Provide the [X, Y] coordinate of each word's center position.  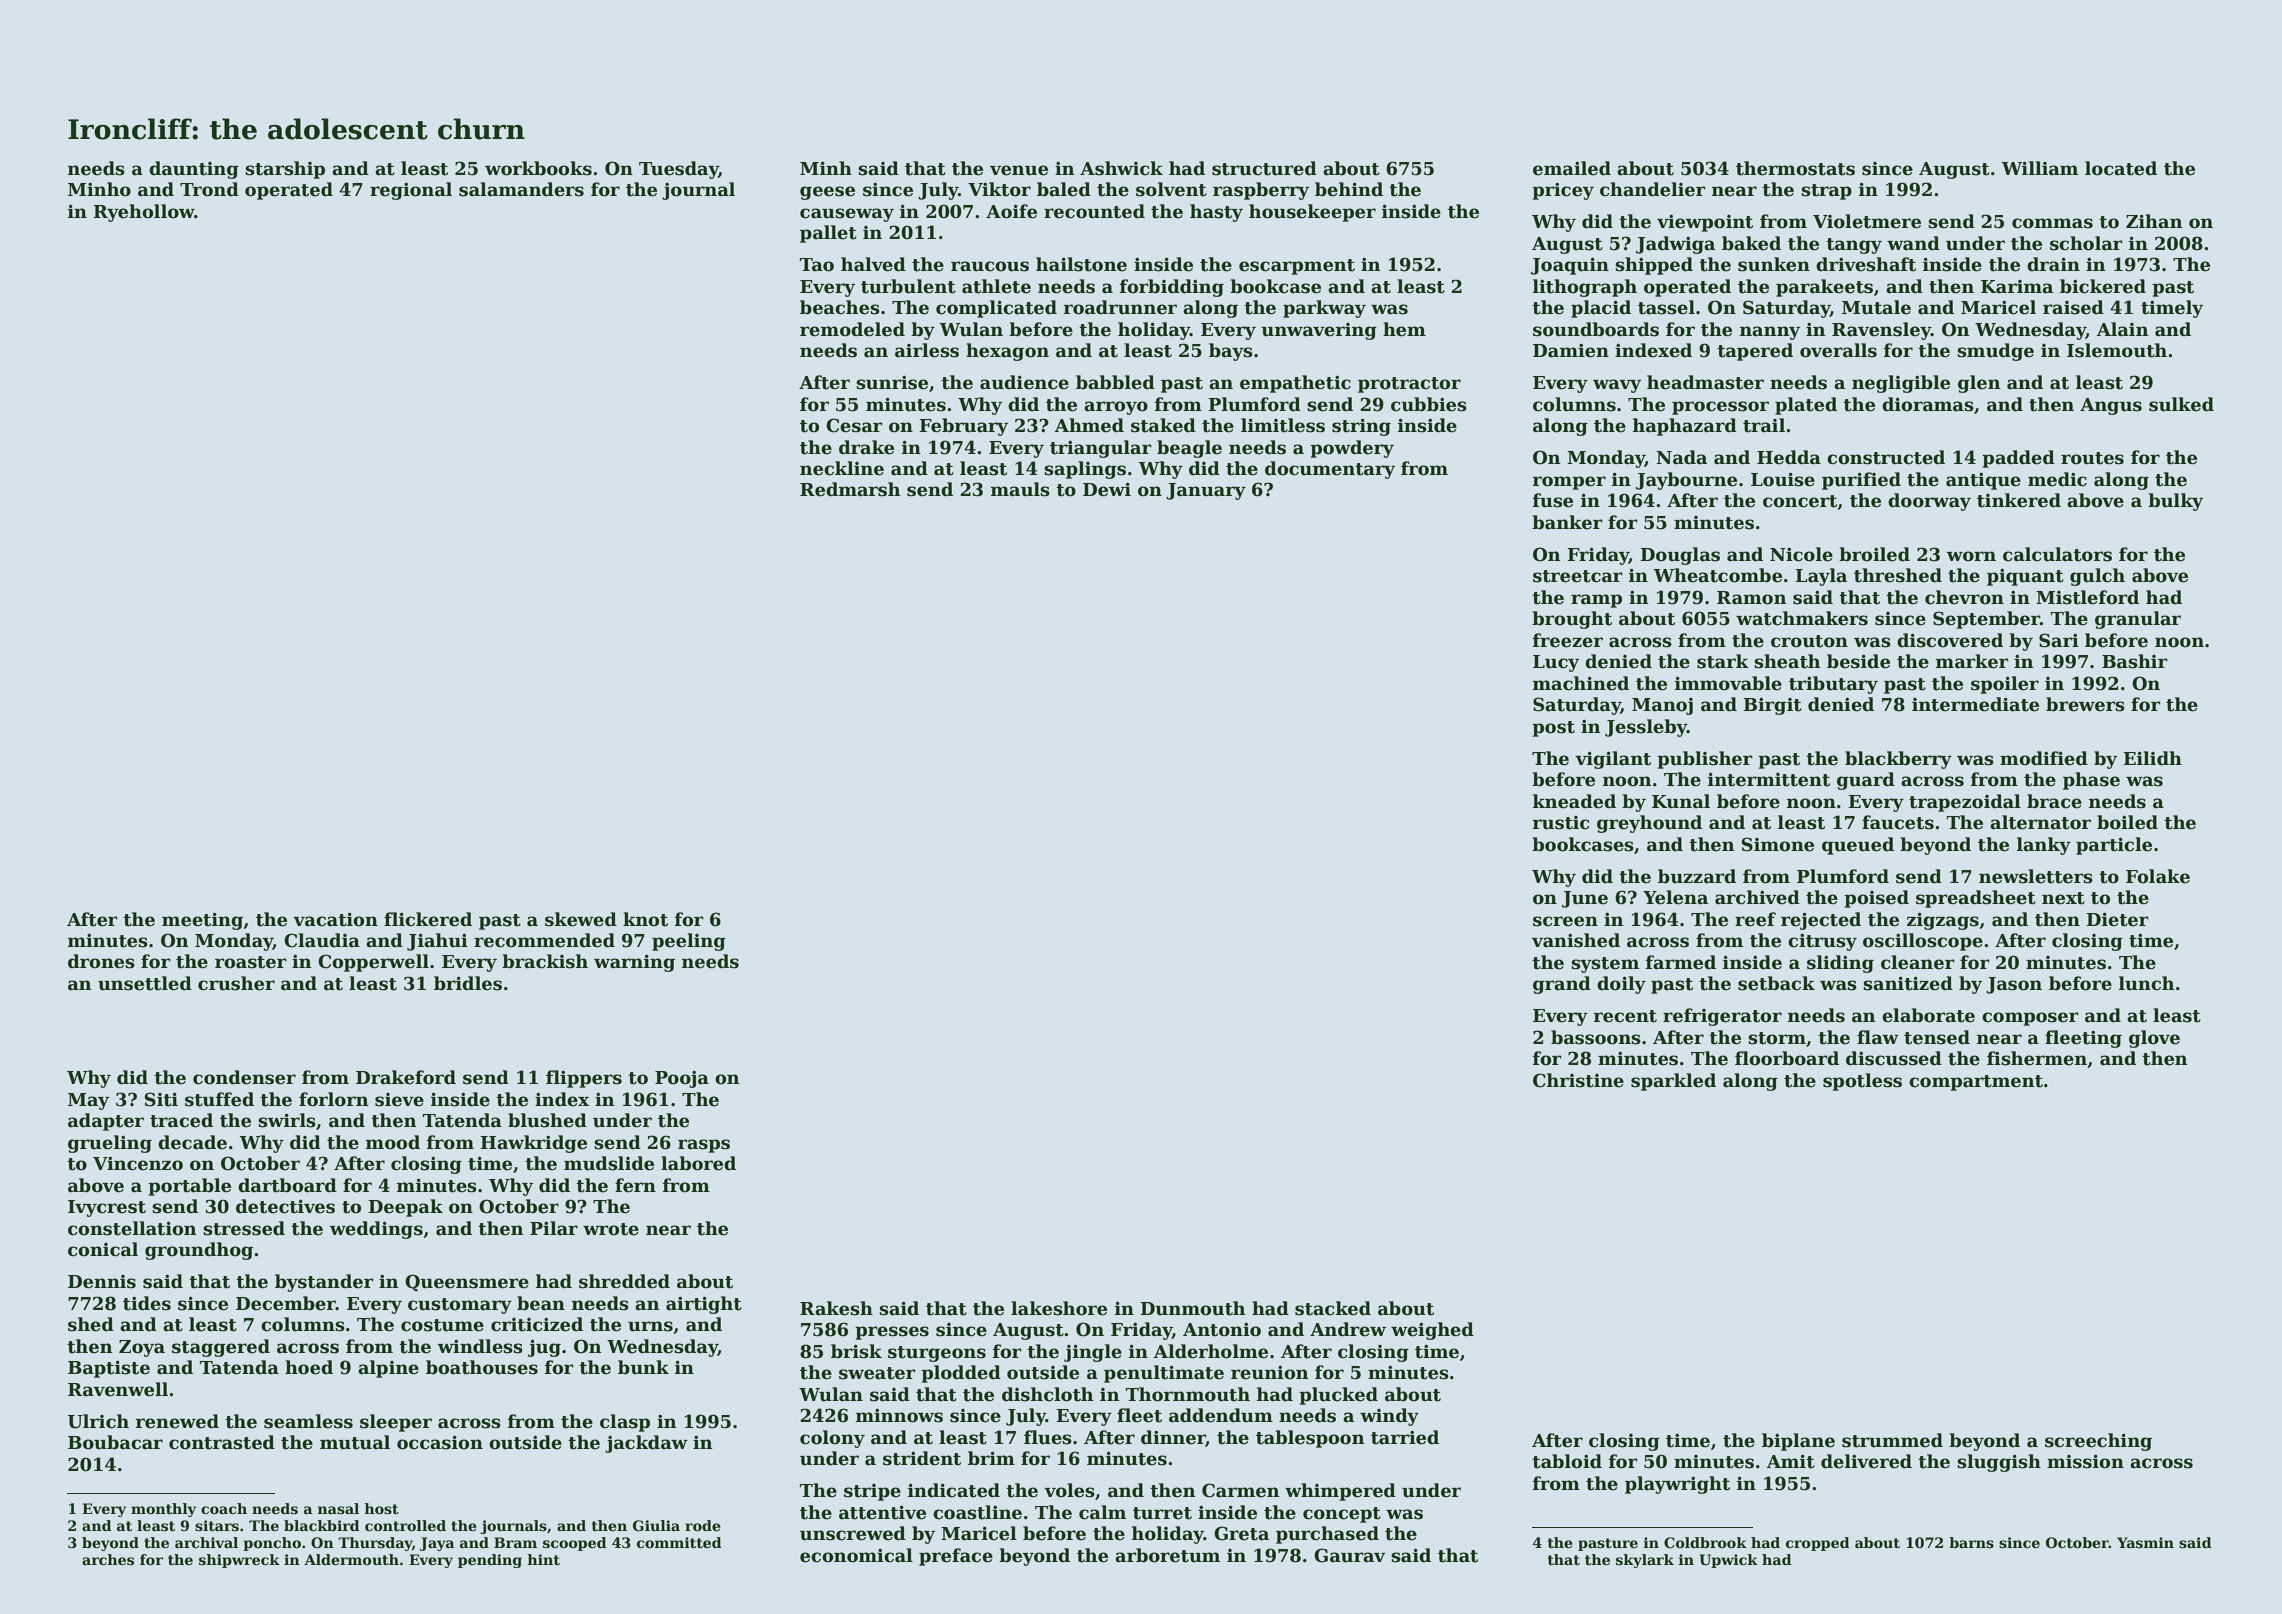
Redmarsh [850, 489]
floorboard [1787, 1058]
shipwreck [239, 1561]
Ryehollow [143, 213]
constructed [1886, 457]
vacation [335, 920]
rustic [1561, 823]
